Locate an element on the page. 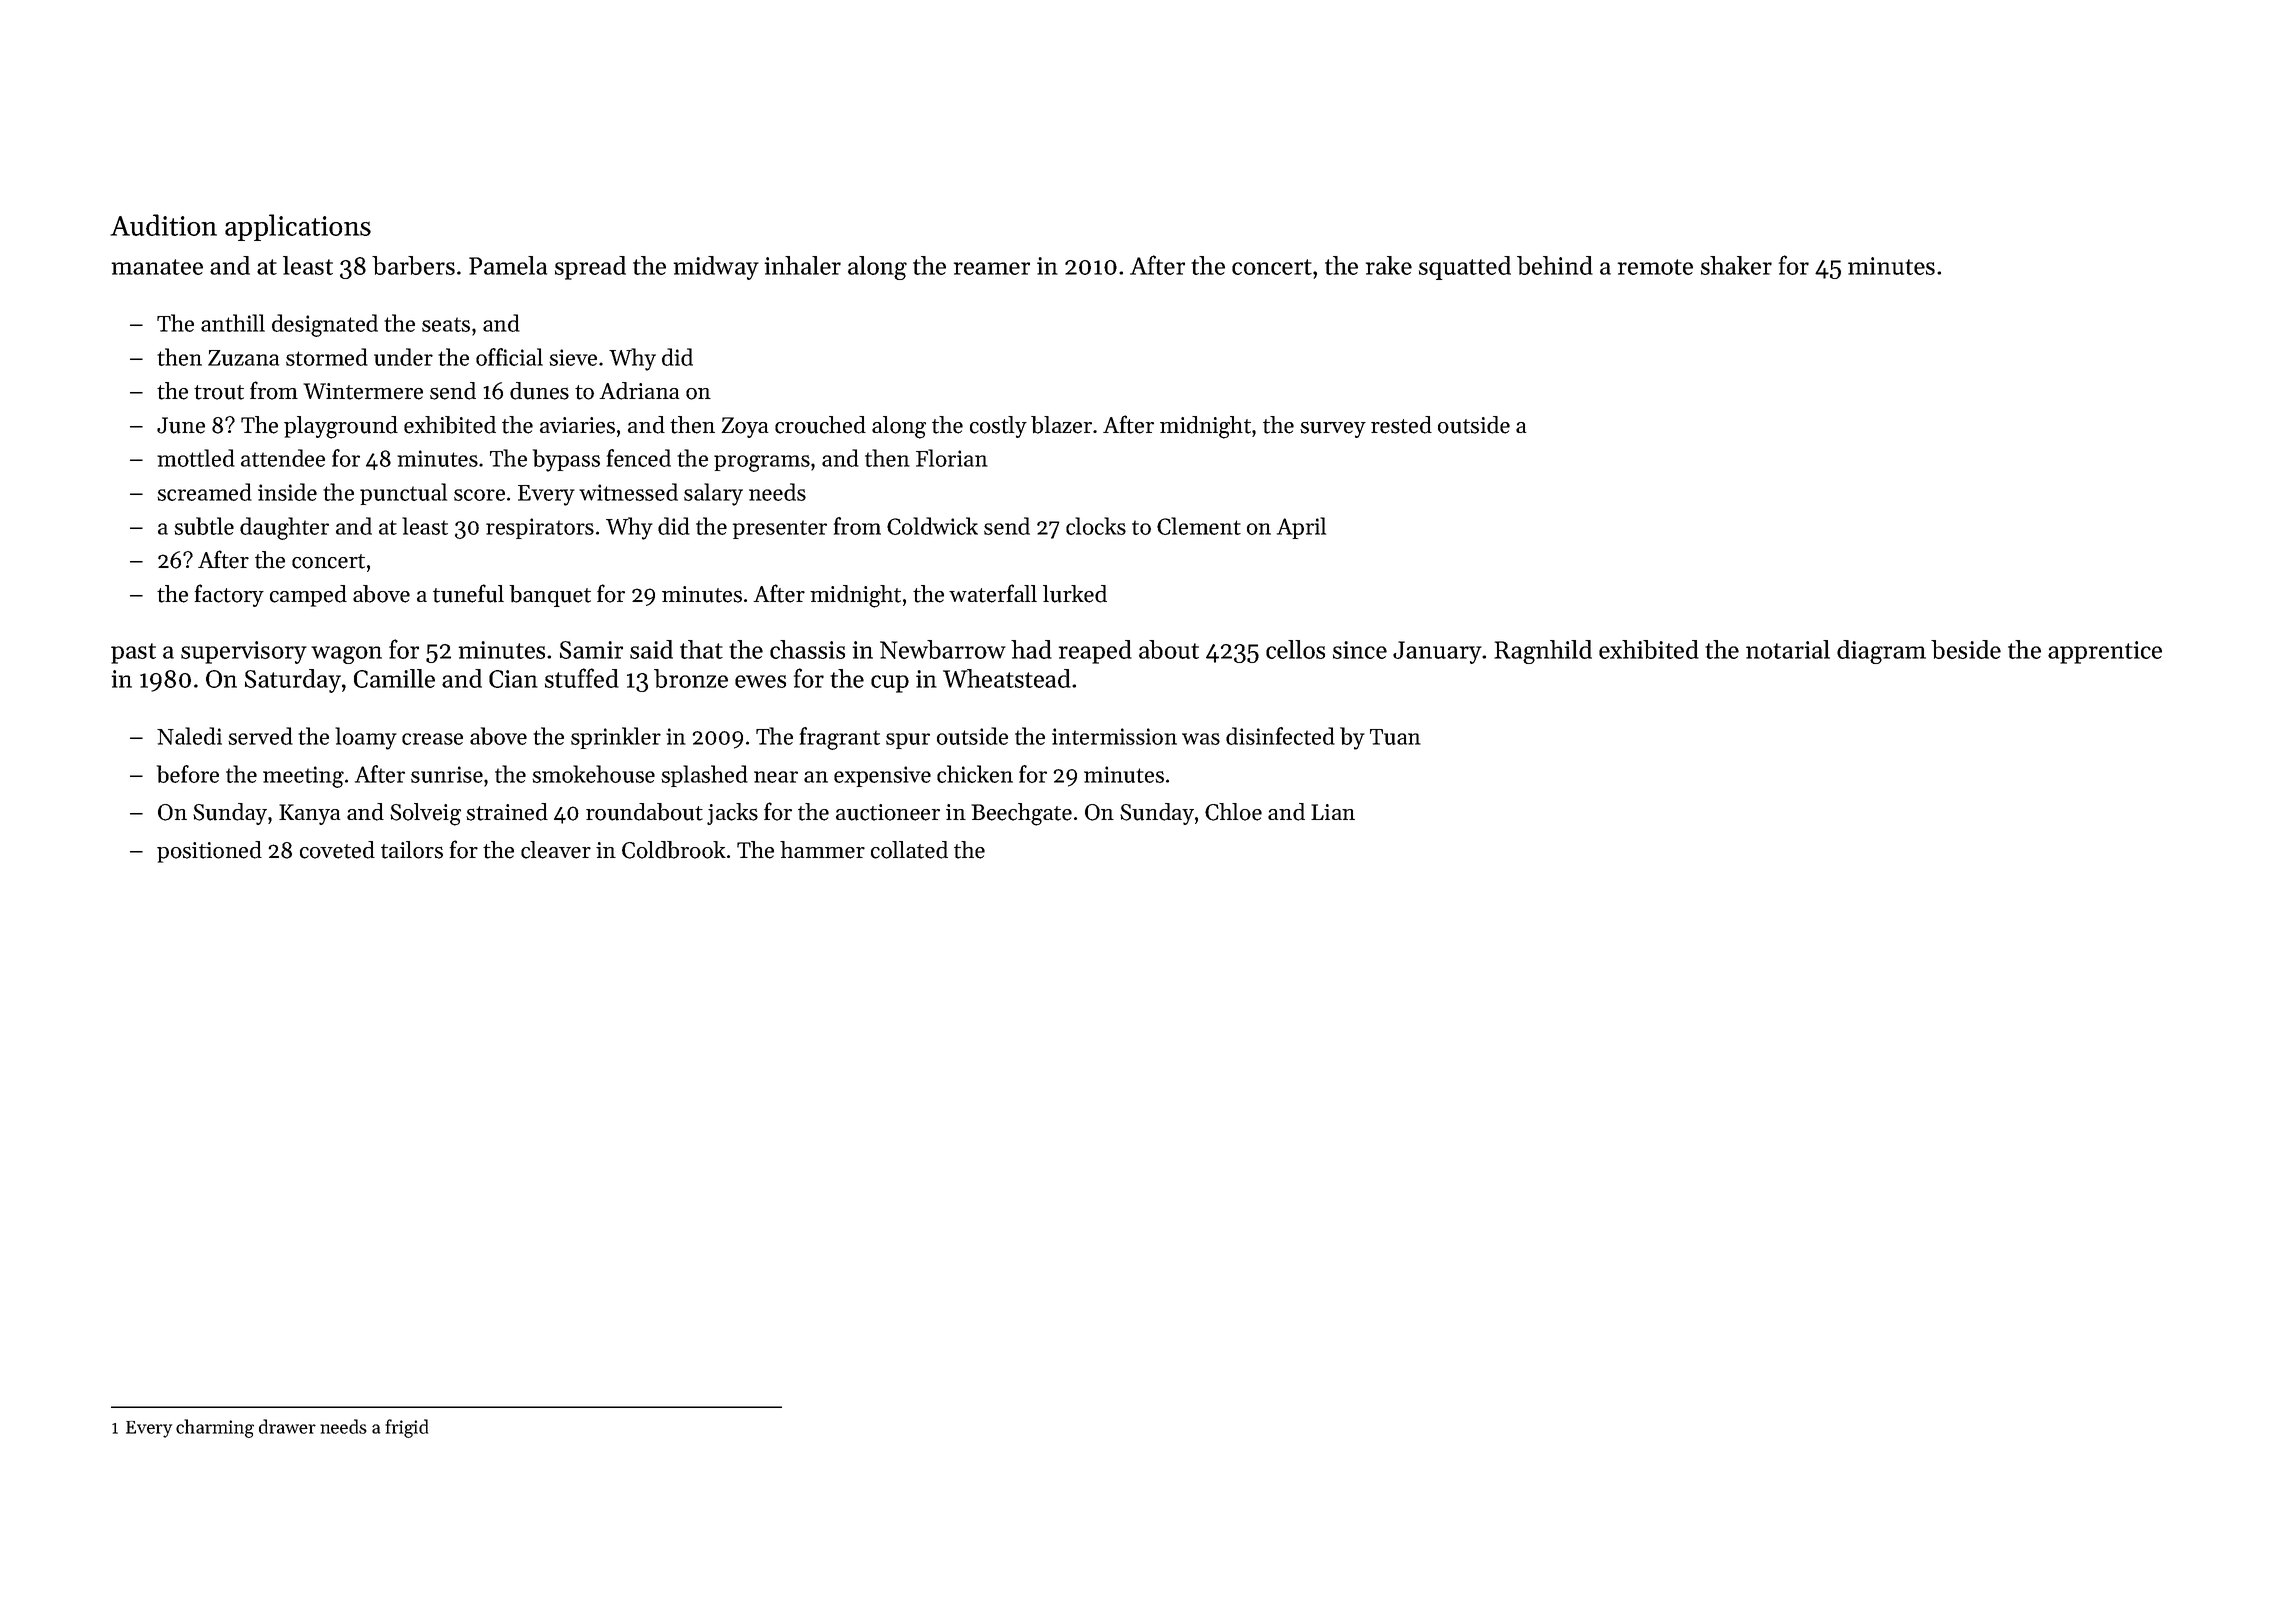  charming is located at coordinates (215, 1428).
